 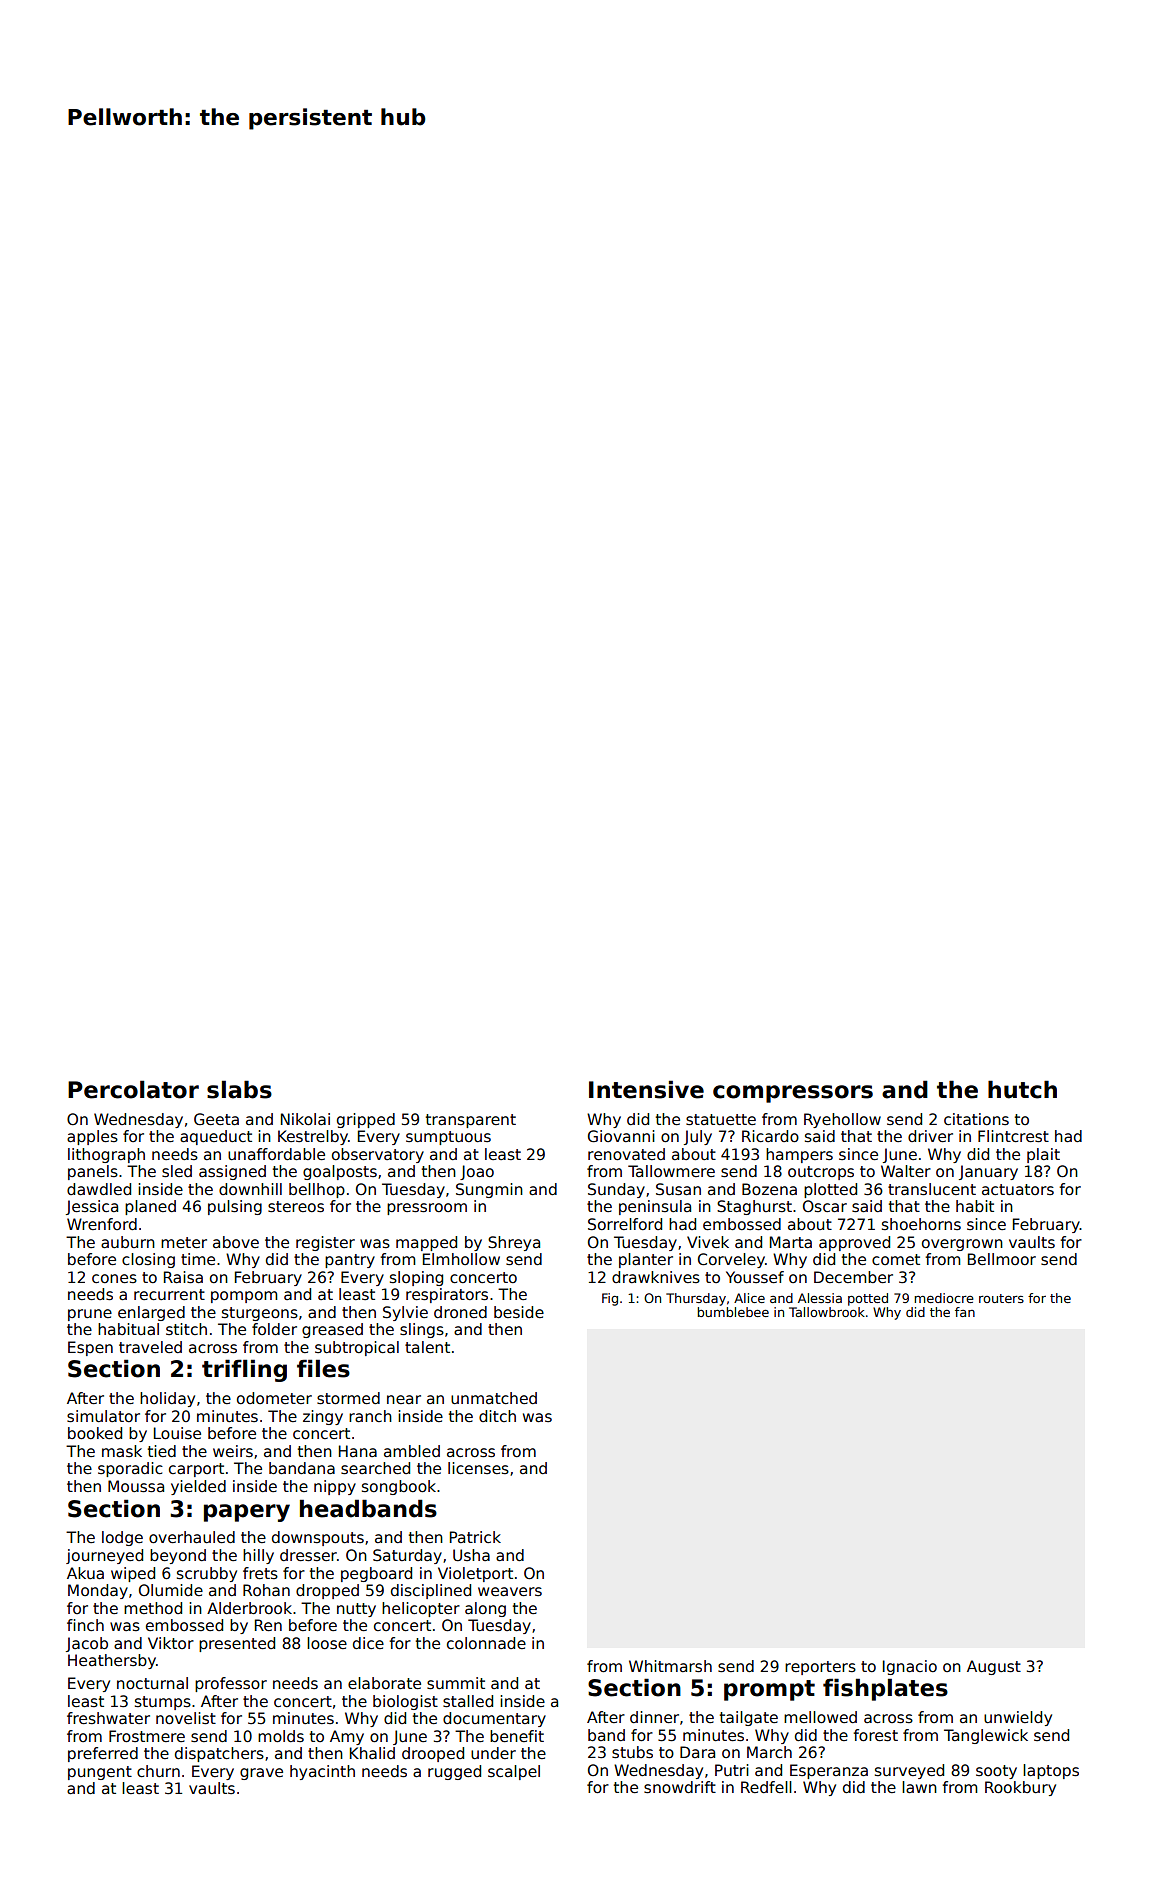 I want to click on December, so click(x=853, y=1277).
